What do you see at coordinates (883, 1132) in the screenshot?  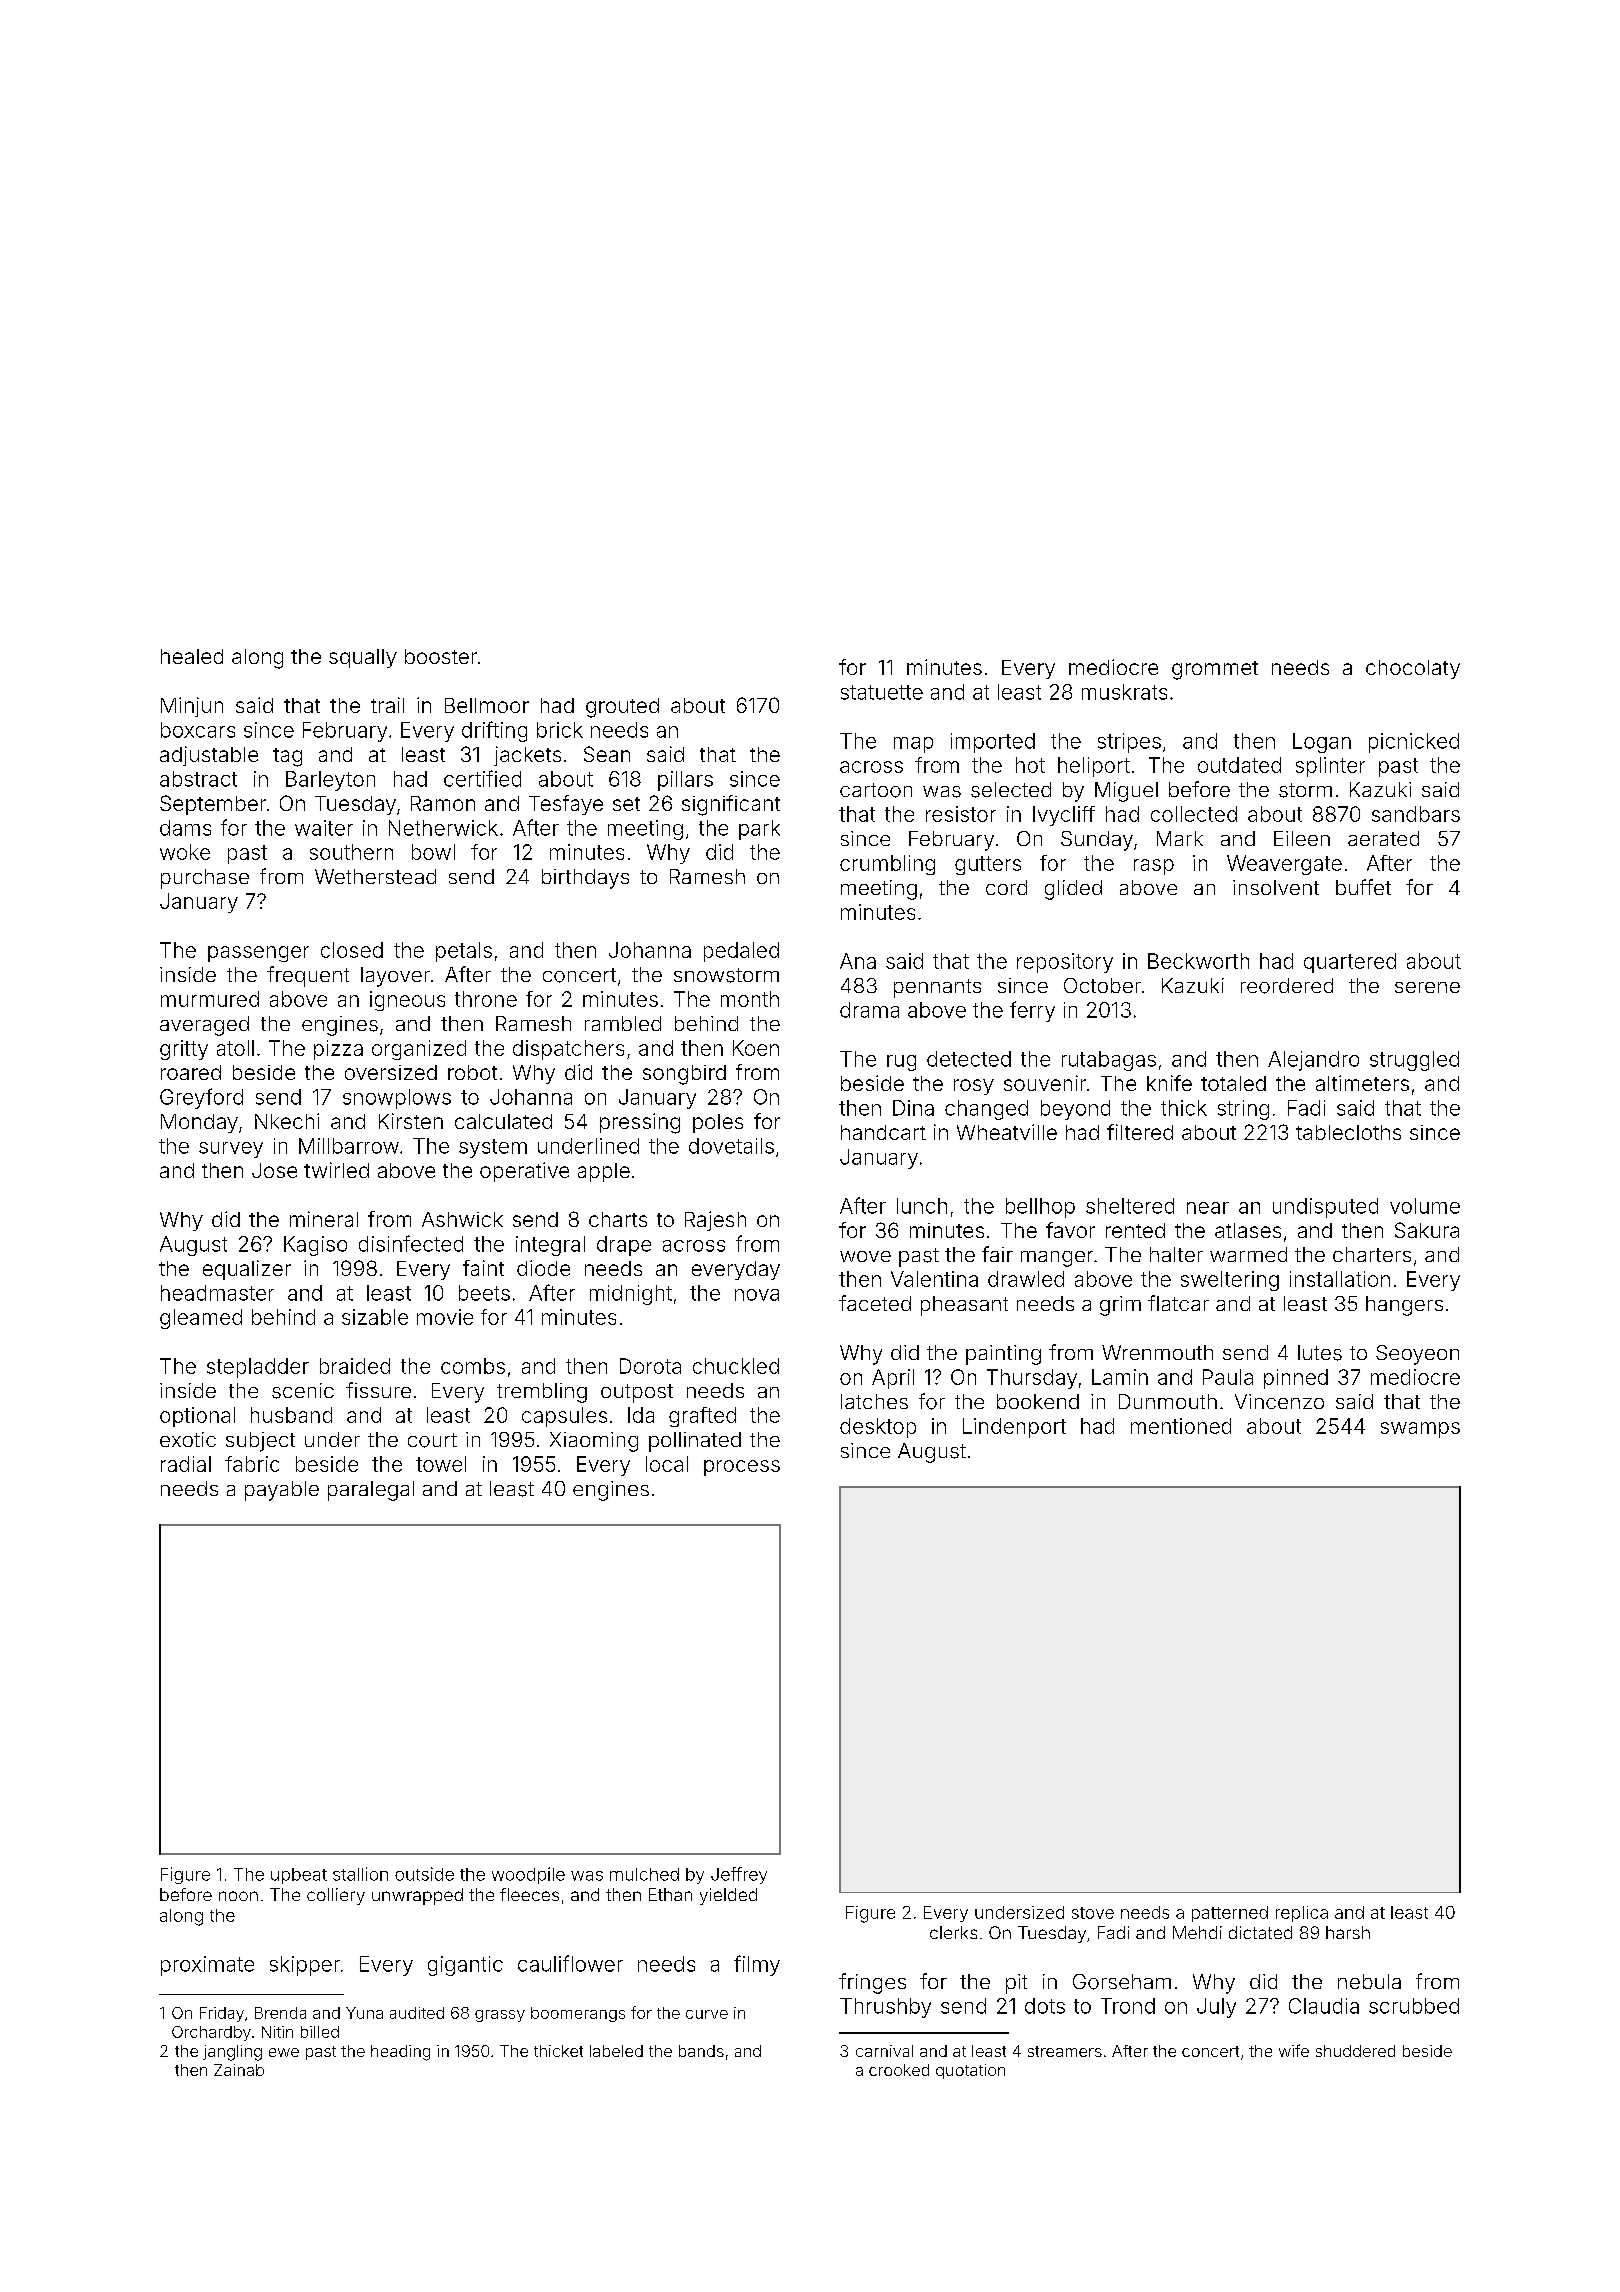 I see `handcart` at bounding box center [883, 1132].
